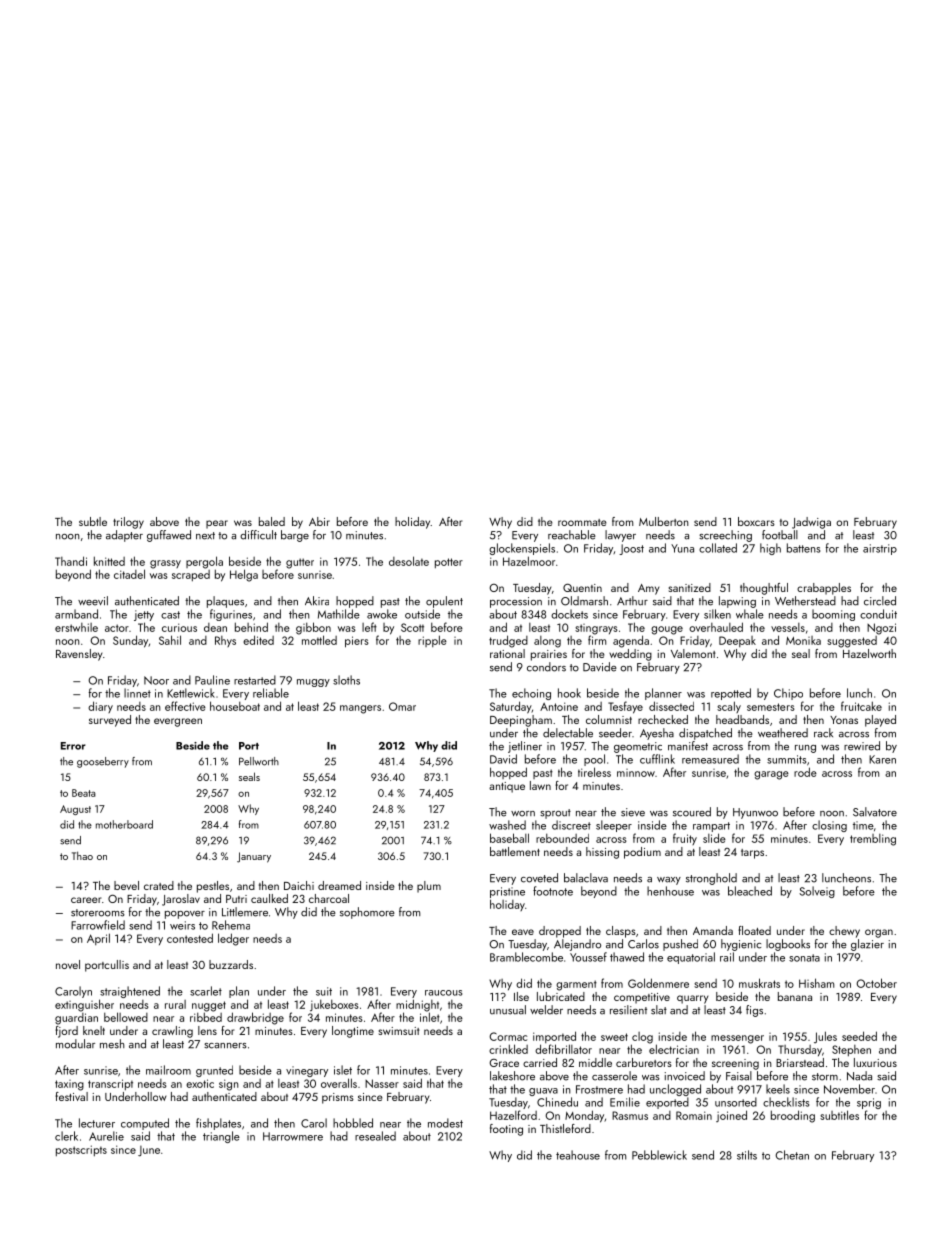  Describe the element at coordinates (508, 641) in the page. I see `trudged` at that location.
